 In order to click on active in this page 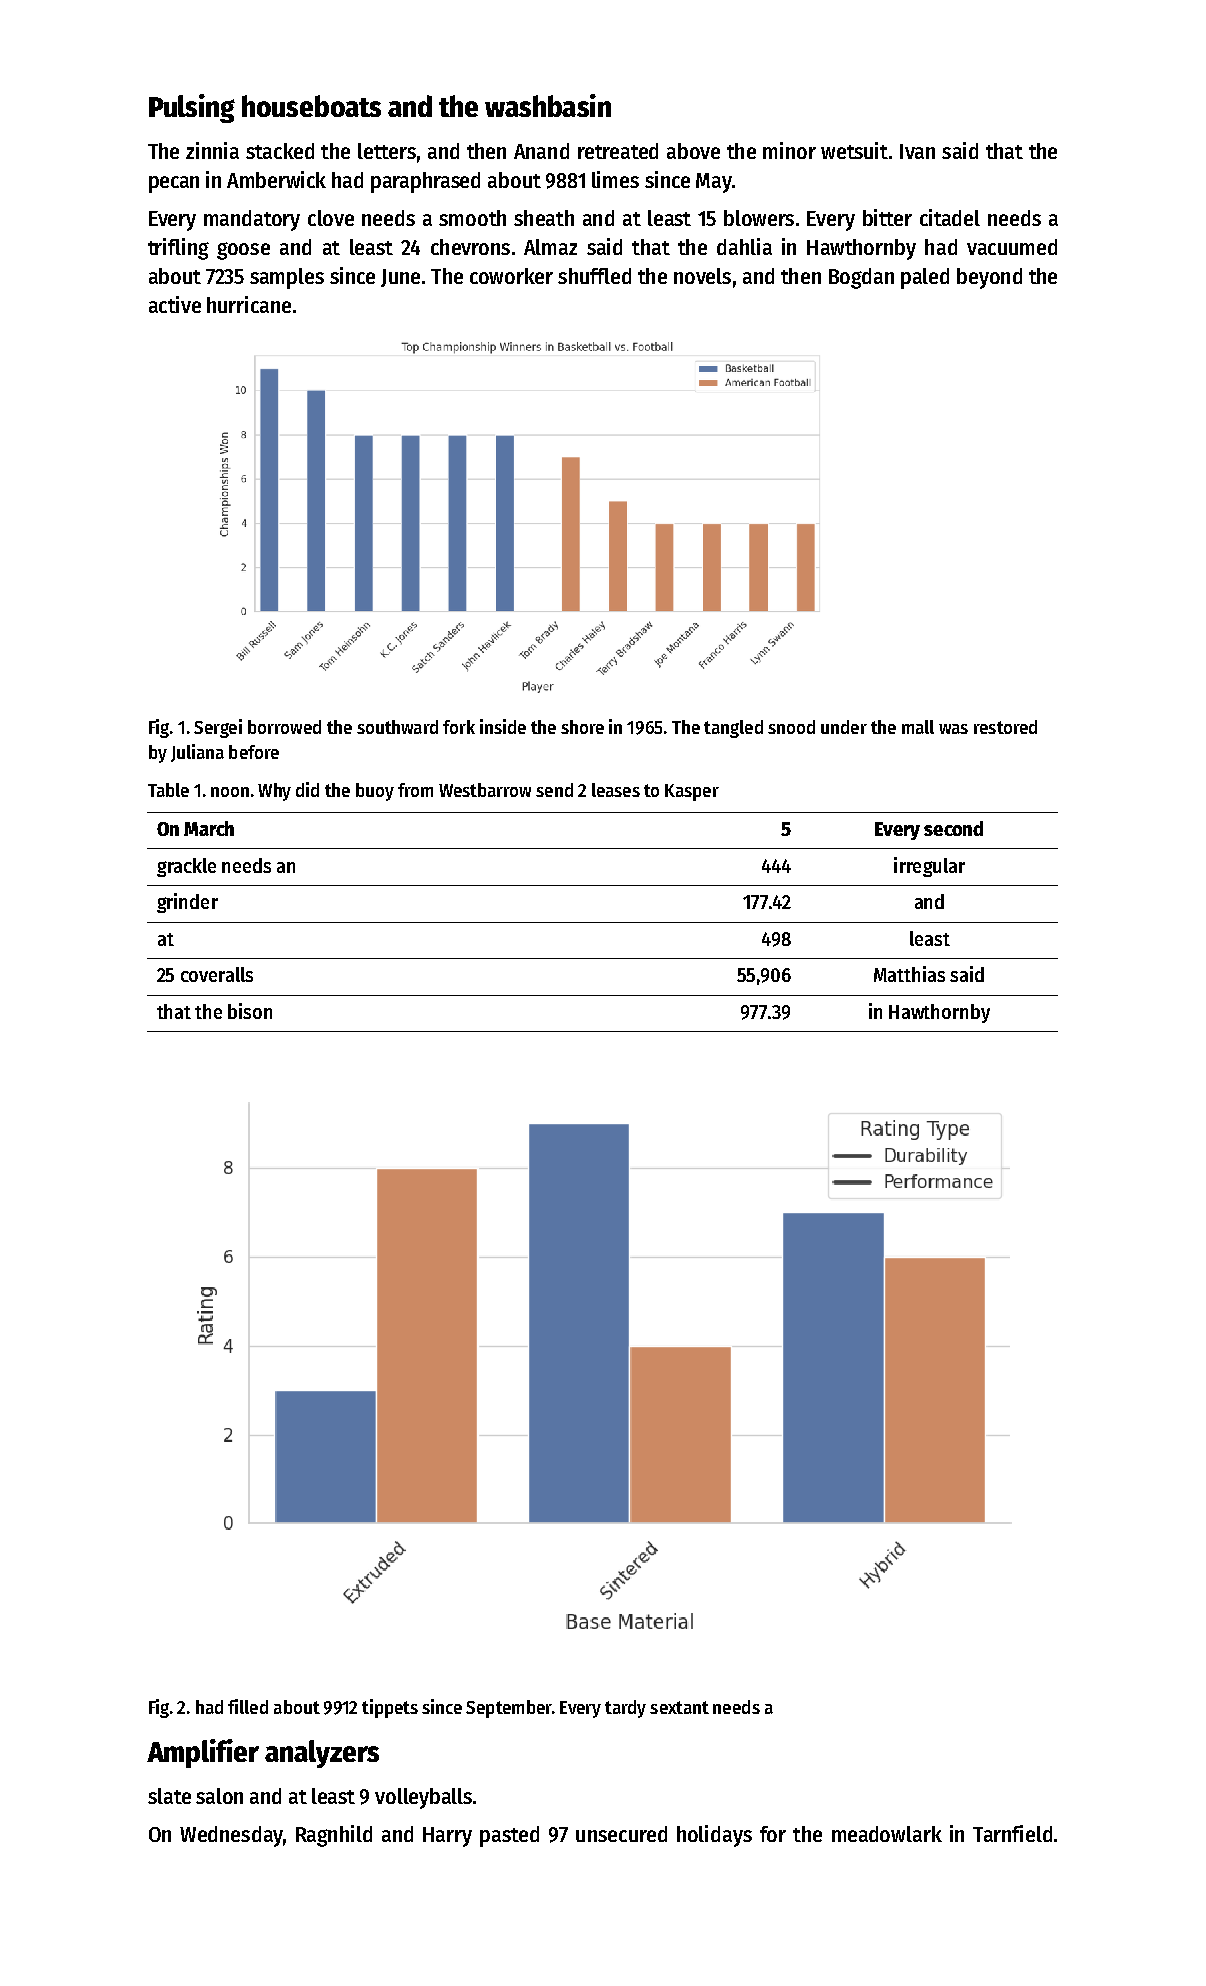, I will do `click(175, 304)`.
